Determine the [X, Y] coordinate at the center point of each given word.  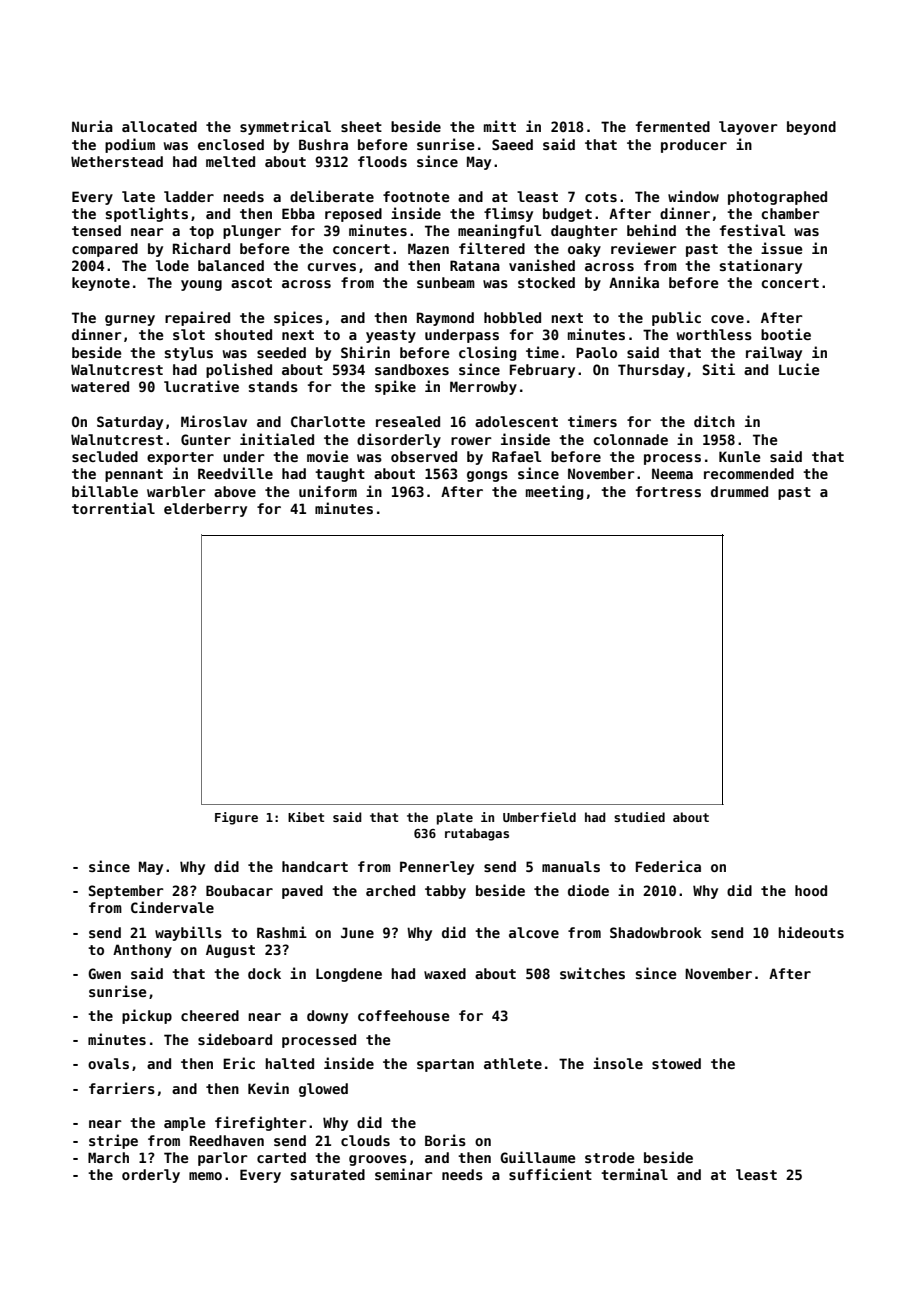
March [108, 1157]
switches [592, 973]
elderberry [205, 510]
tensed [96, 230]
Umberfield [539, 817]
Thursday [651, 371]
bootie [786, 334]
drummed [739, 491]
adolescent [516, 421]
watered [100, 386]
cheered [210, 1015]
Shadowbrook [656, 932]
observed [424, 456]
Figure [236, 818]
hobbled [512, 317]
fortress [668, 491]
